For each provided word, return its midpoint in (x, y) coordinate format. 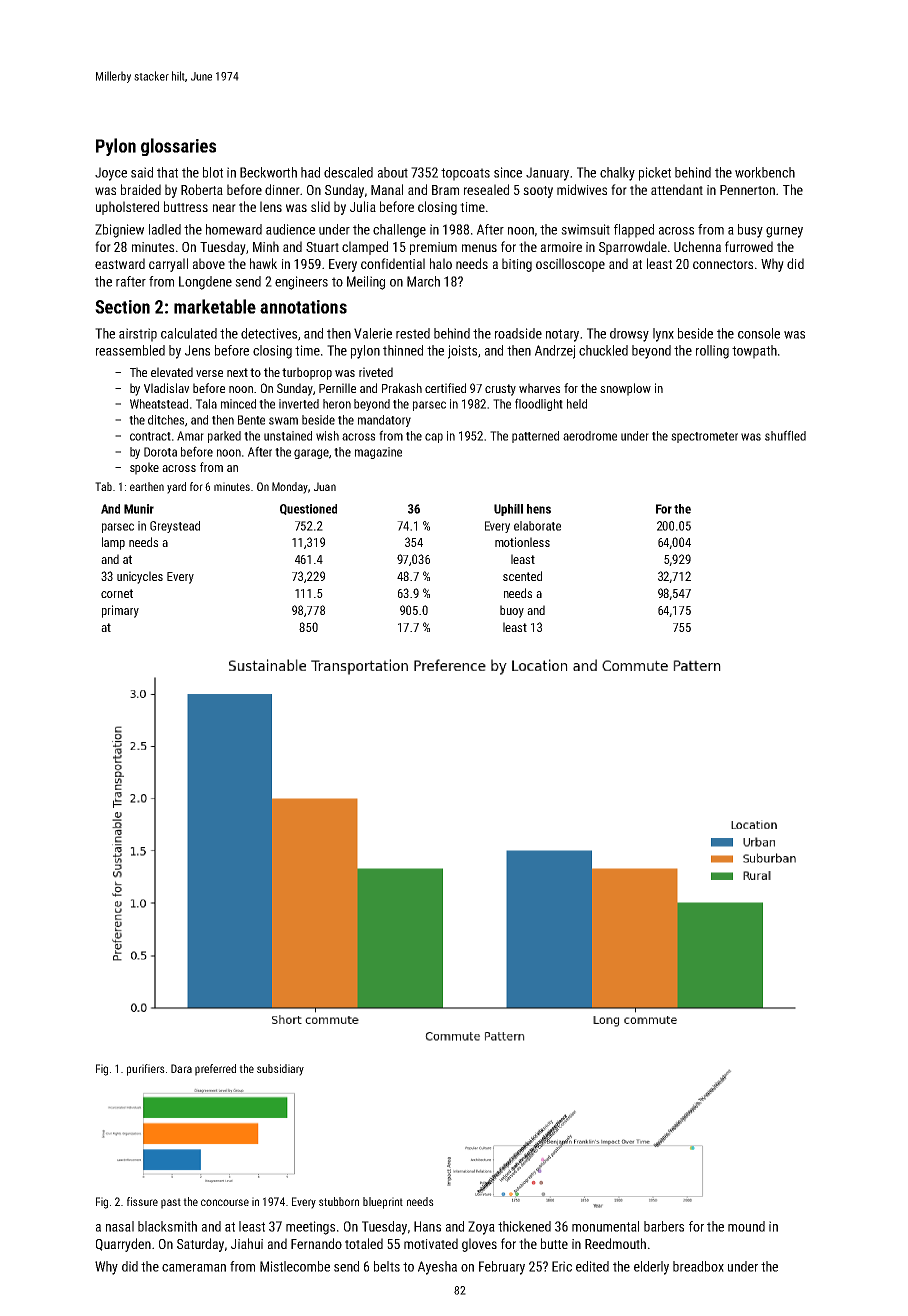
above (209, 263)
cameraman (194, 1268)
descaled (348, 172)
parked (224, 437)
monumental (605, 1226)
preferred (215, 1070)
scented (522, 576)
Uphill (508, 510)
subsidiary (280, 1070)
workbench (765, 172)
